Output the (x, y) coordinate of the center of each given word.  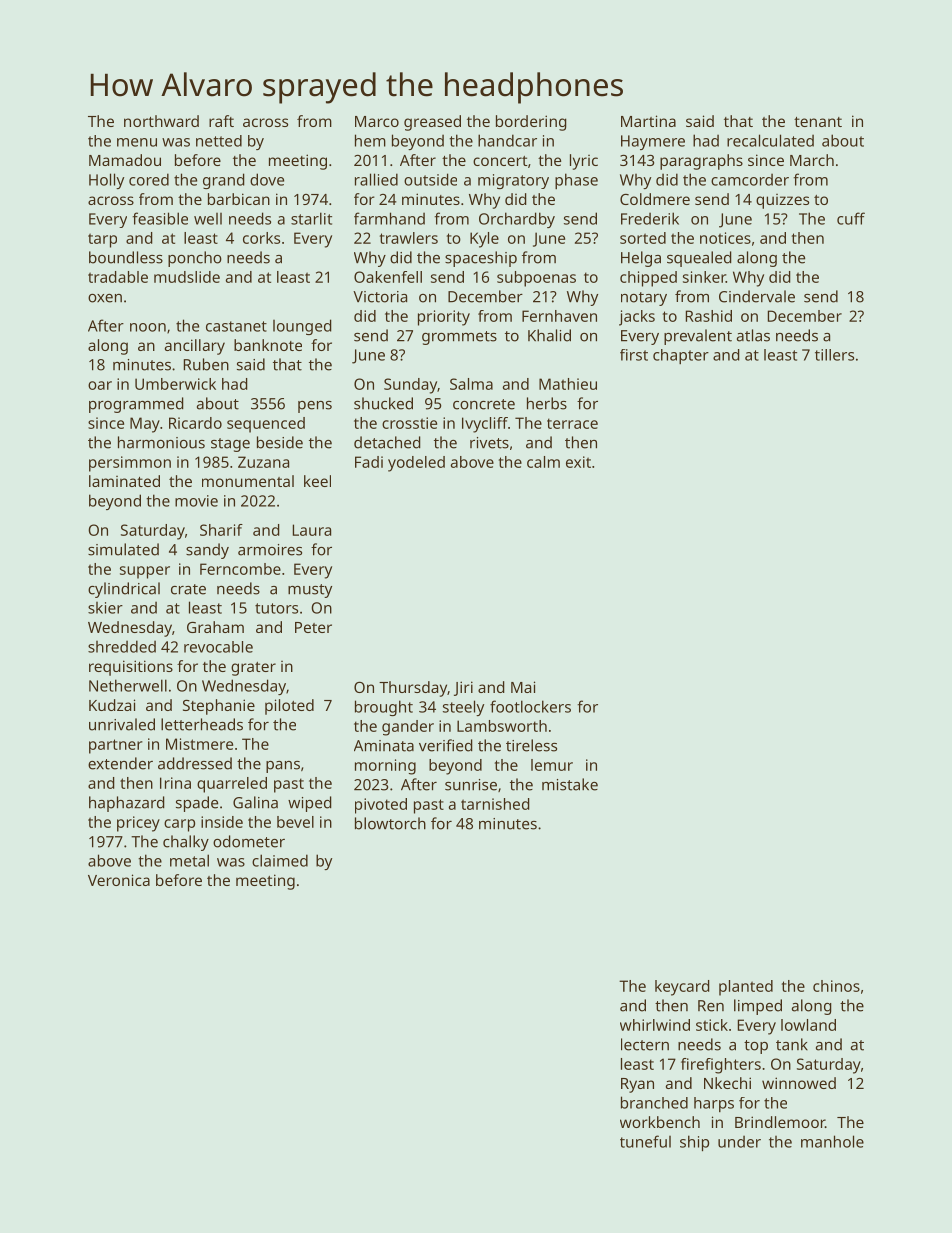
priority (444, 318)
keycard (682, 988)
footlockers (530, 706)
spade (197, 804)
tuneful (645, 1141)
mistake (570, 784)
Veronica (119, 880)
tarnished (495, 804)
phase (576, 181)
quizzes (782, 201)
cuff (851, 218)
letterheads (202, 724)
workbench (660, 1122)
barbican (239, 199)
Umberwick (175, 384)
